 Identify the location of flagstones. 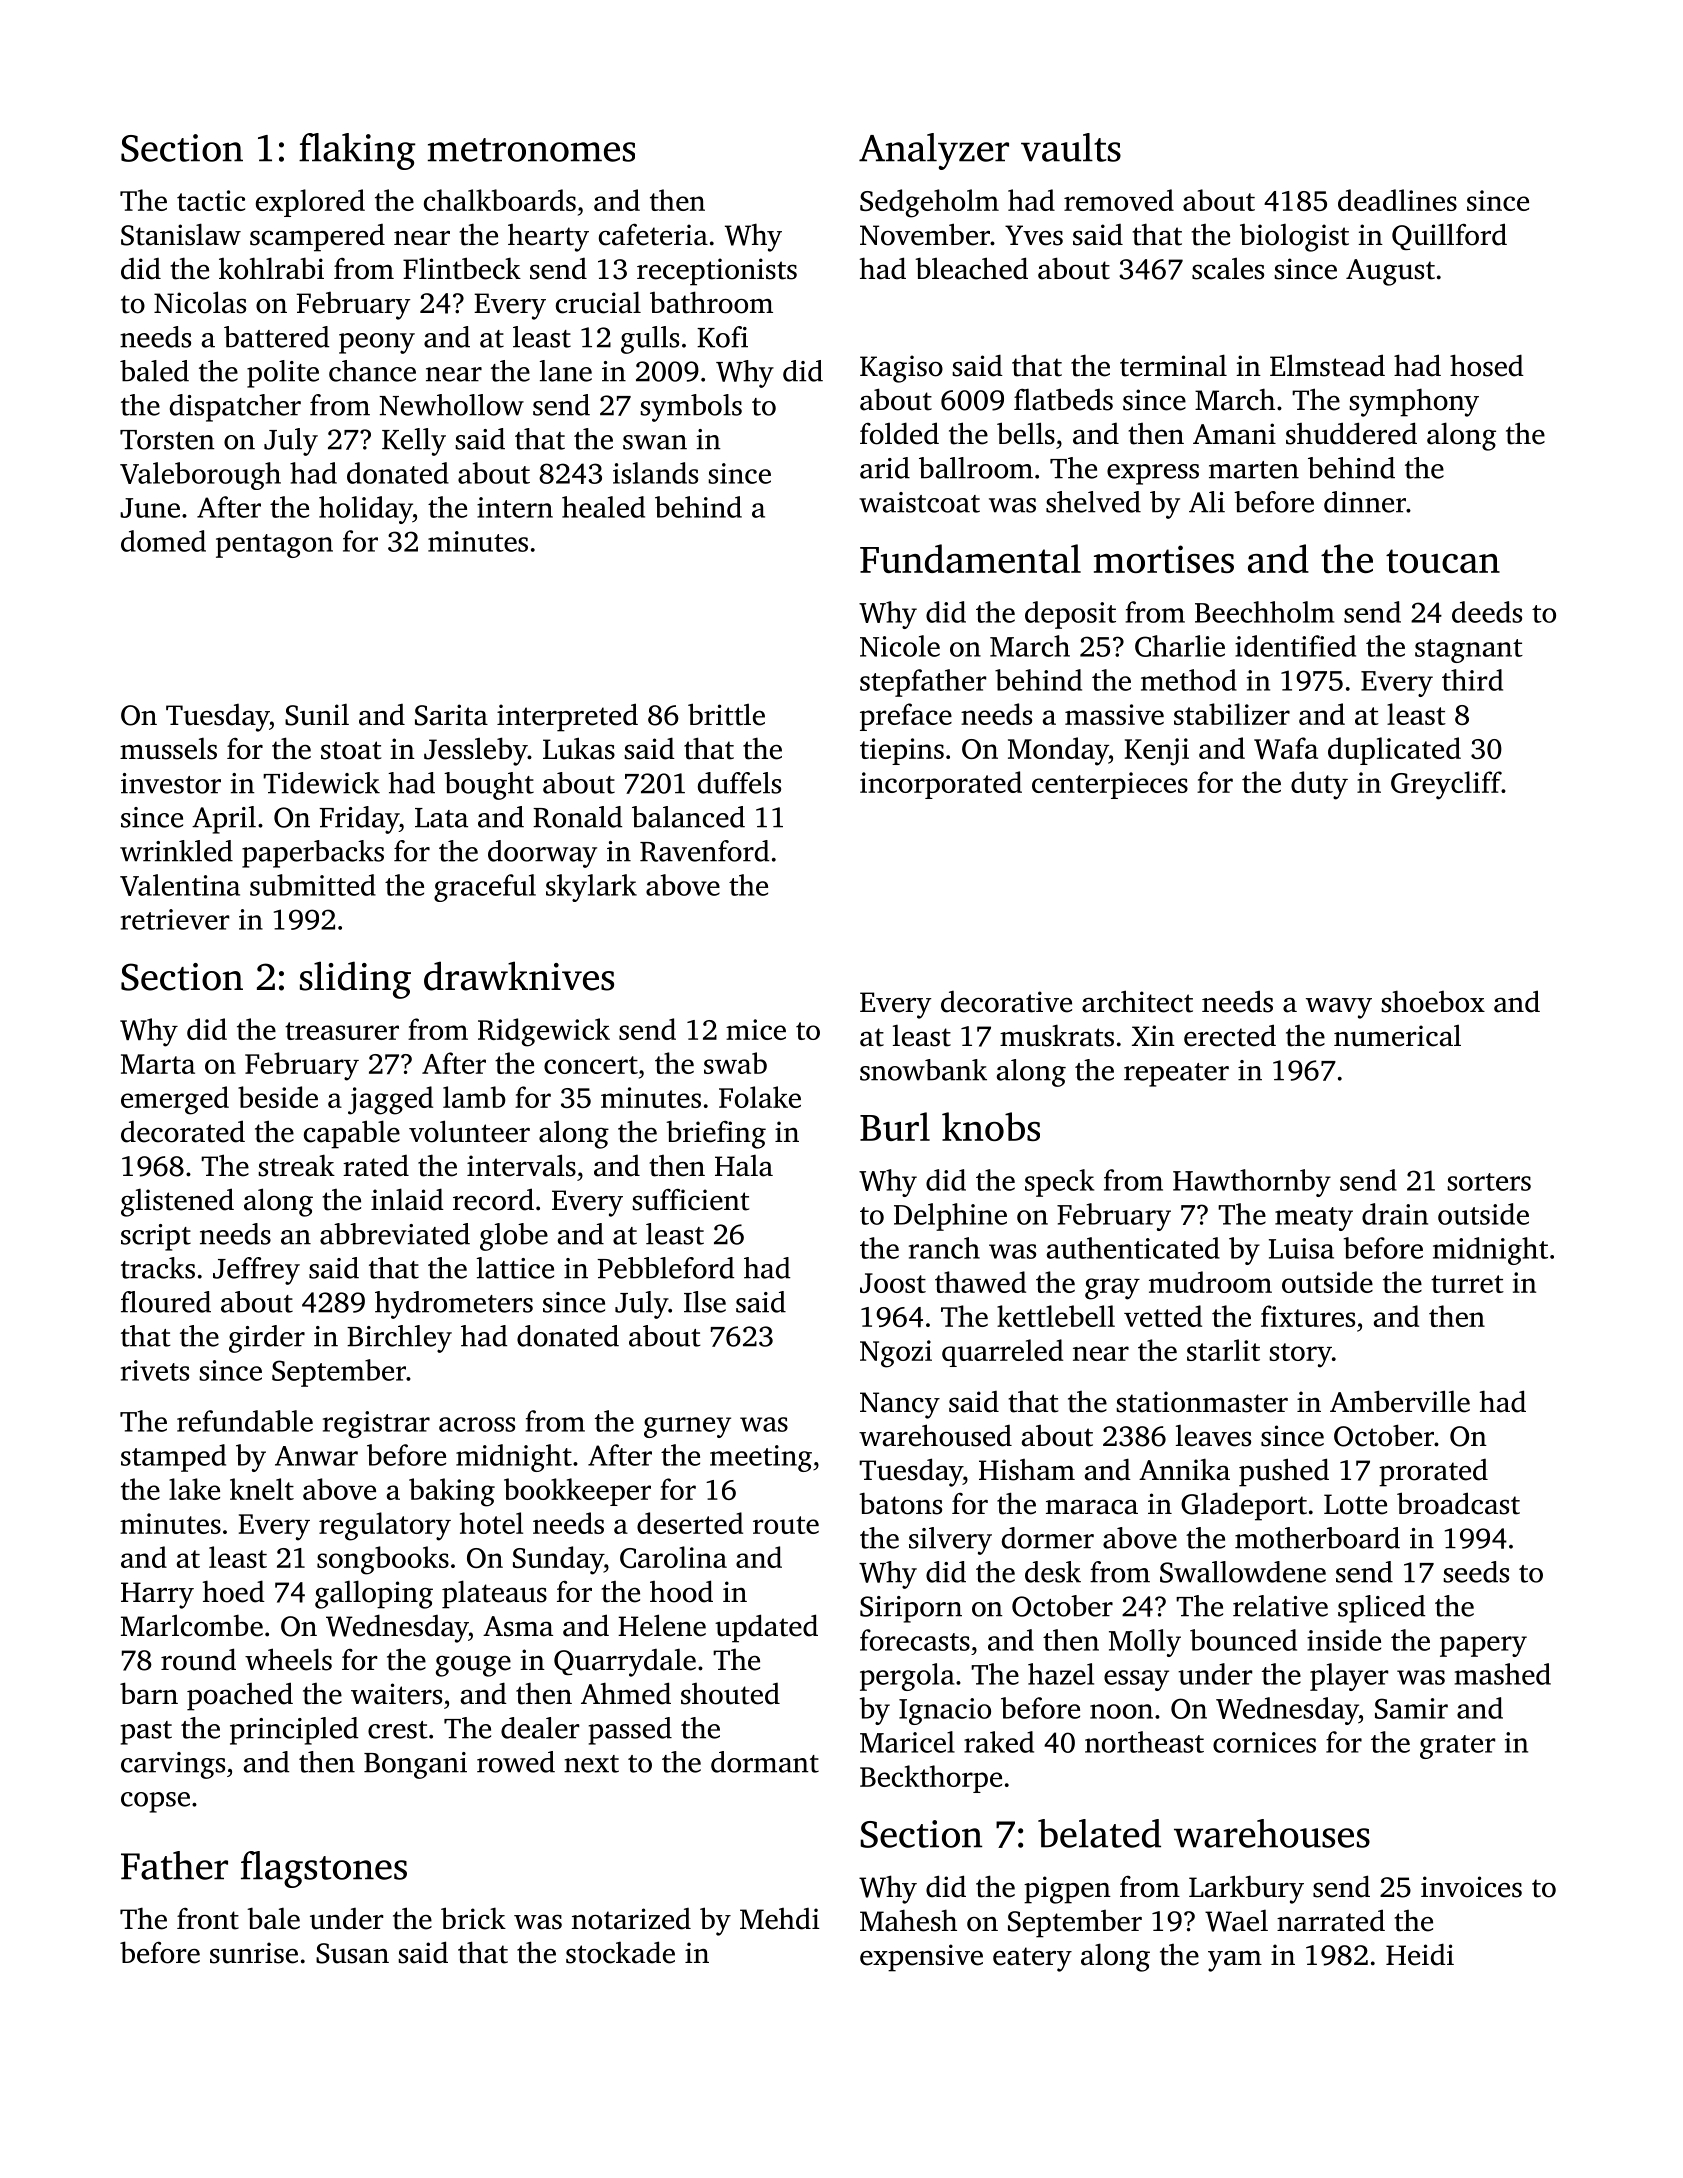
(324, 1869).
